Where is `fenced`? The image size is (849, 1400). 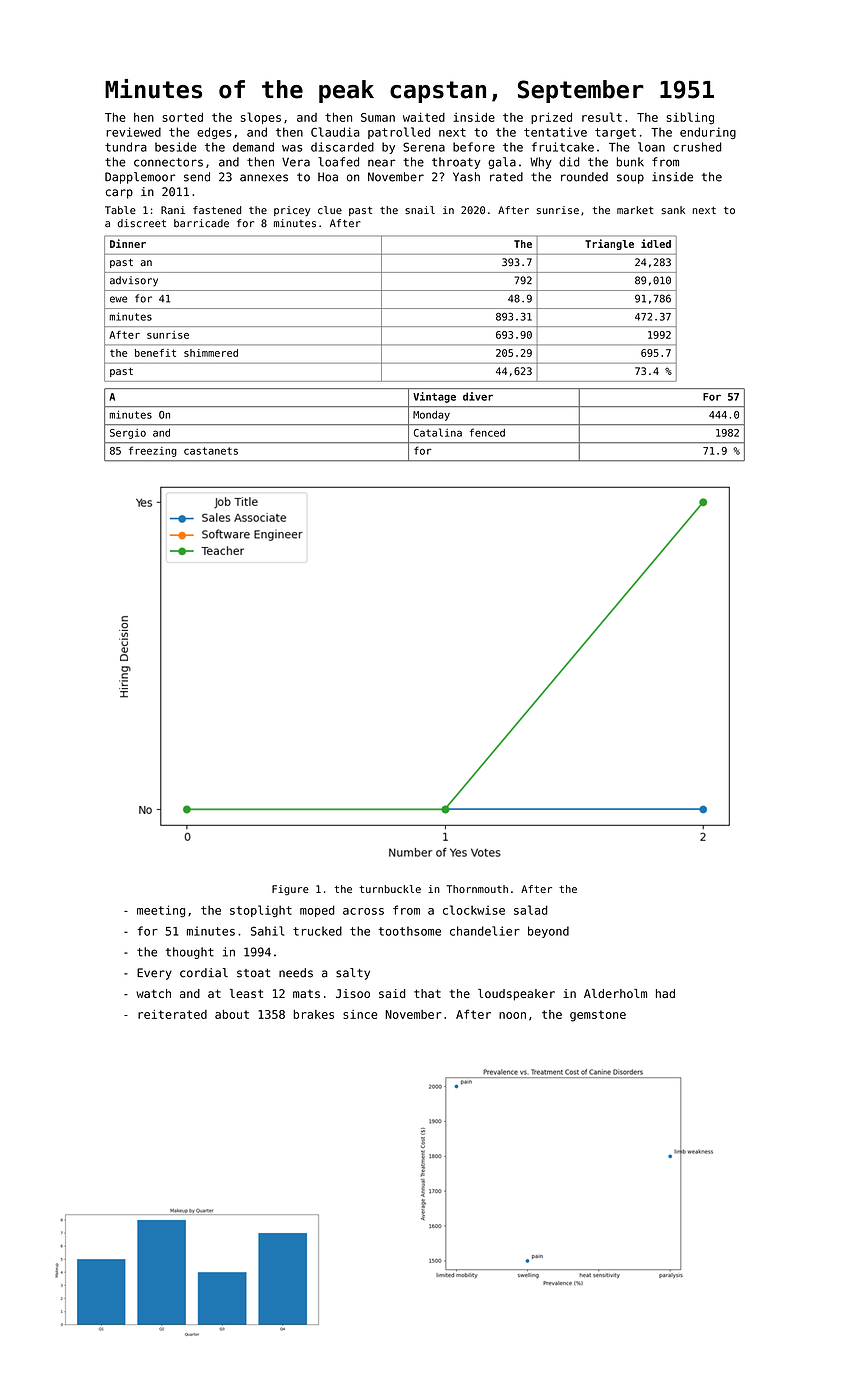
fenced is located at coordinates (487, 432).
